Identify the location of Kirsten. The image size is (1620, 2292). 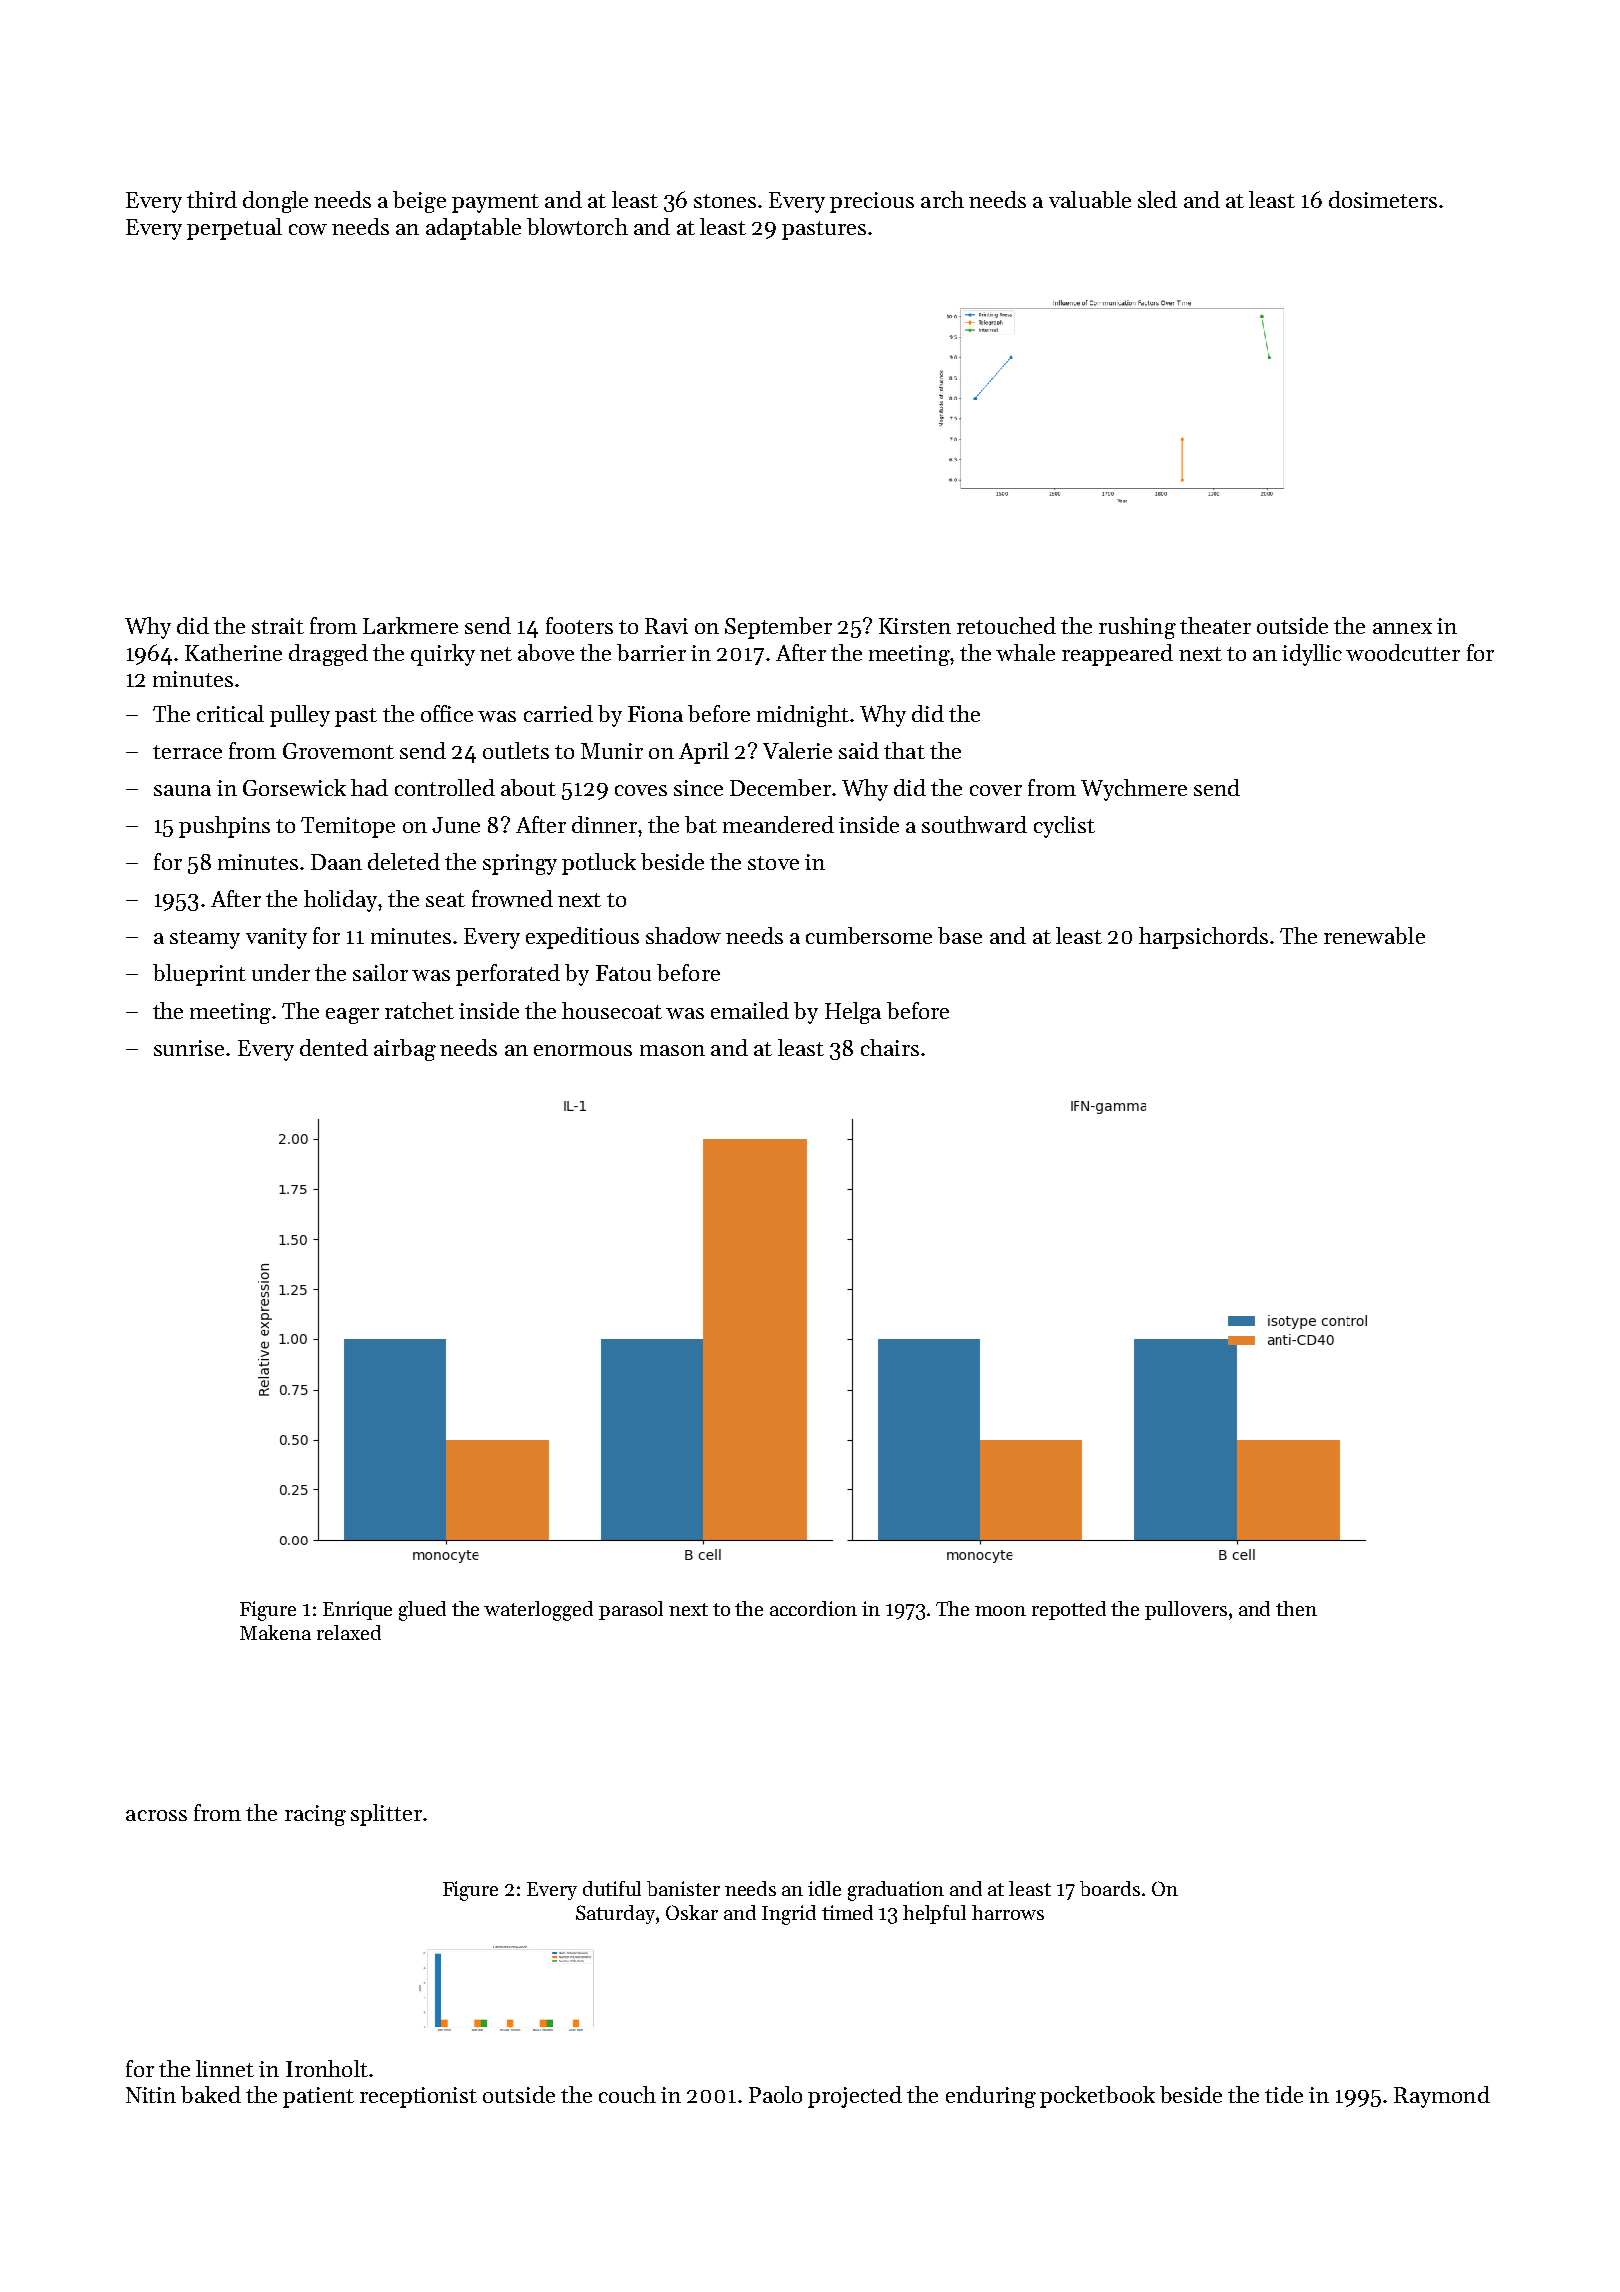
(915, 626).
